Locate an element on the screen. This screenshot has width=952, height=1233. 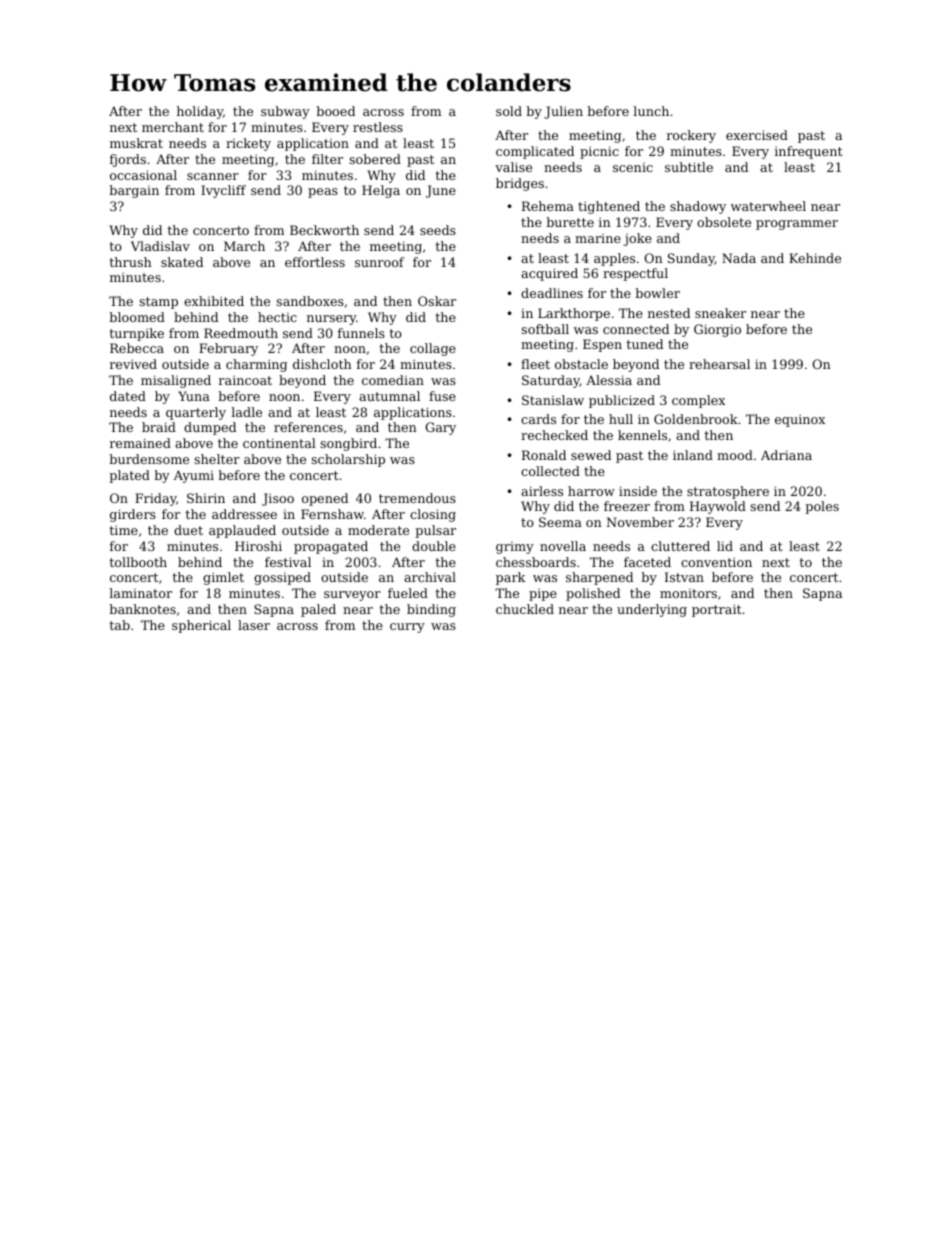
curry is located at coordinates (407, 628).
